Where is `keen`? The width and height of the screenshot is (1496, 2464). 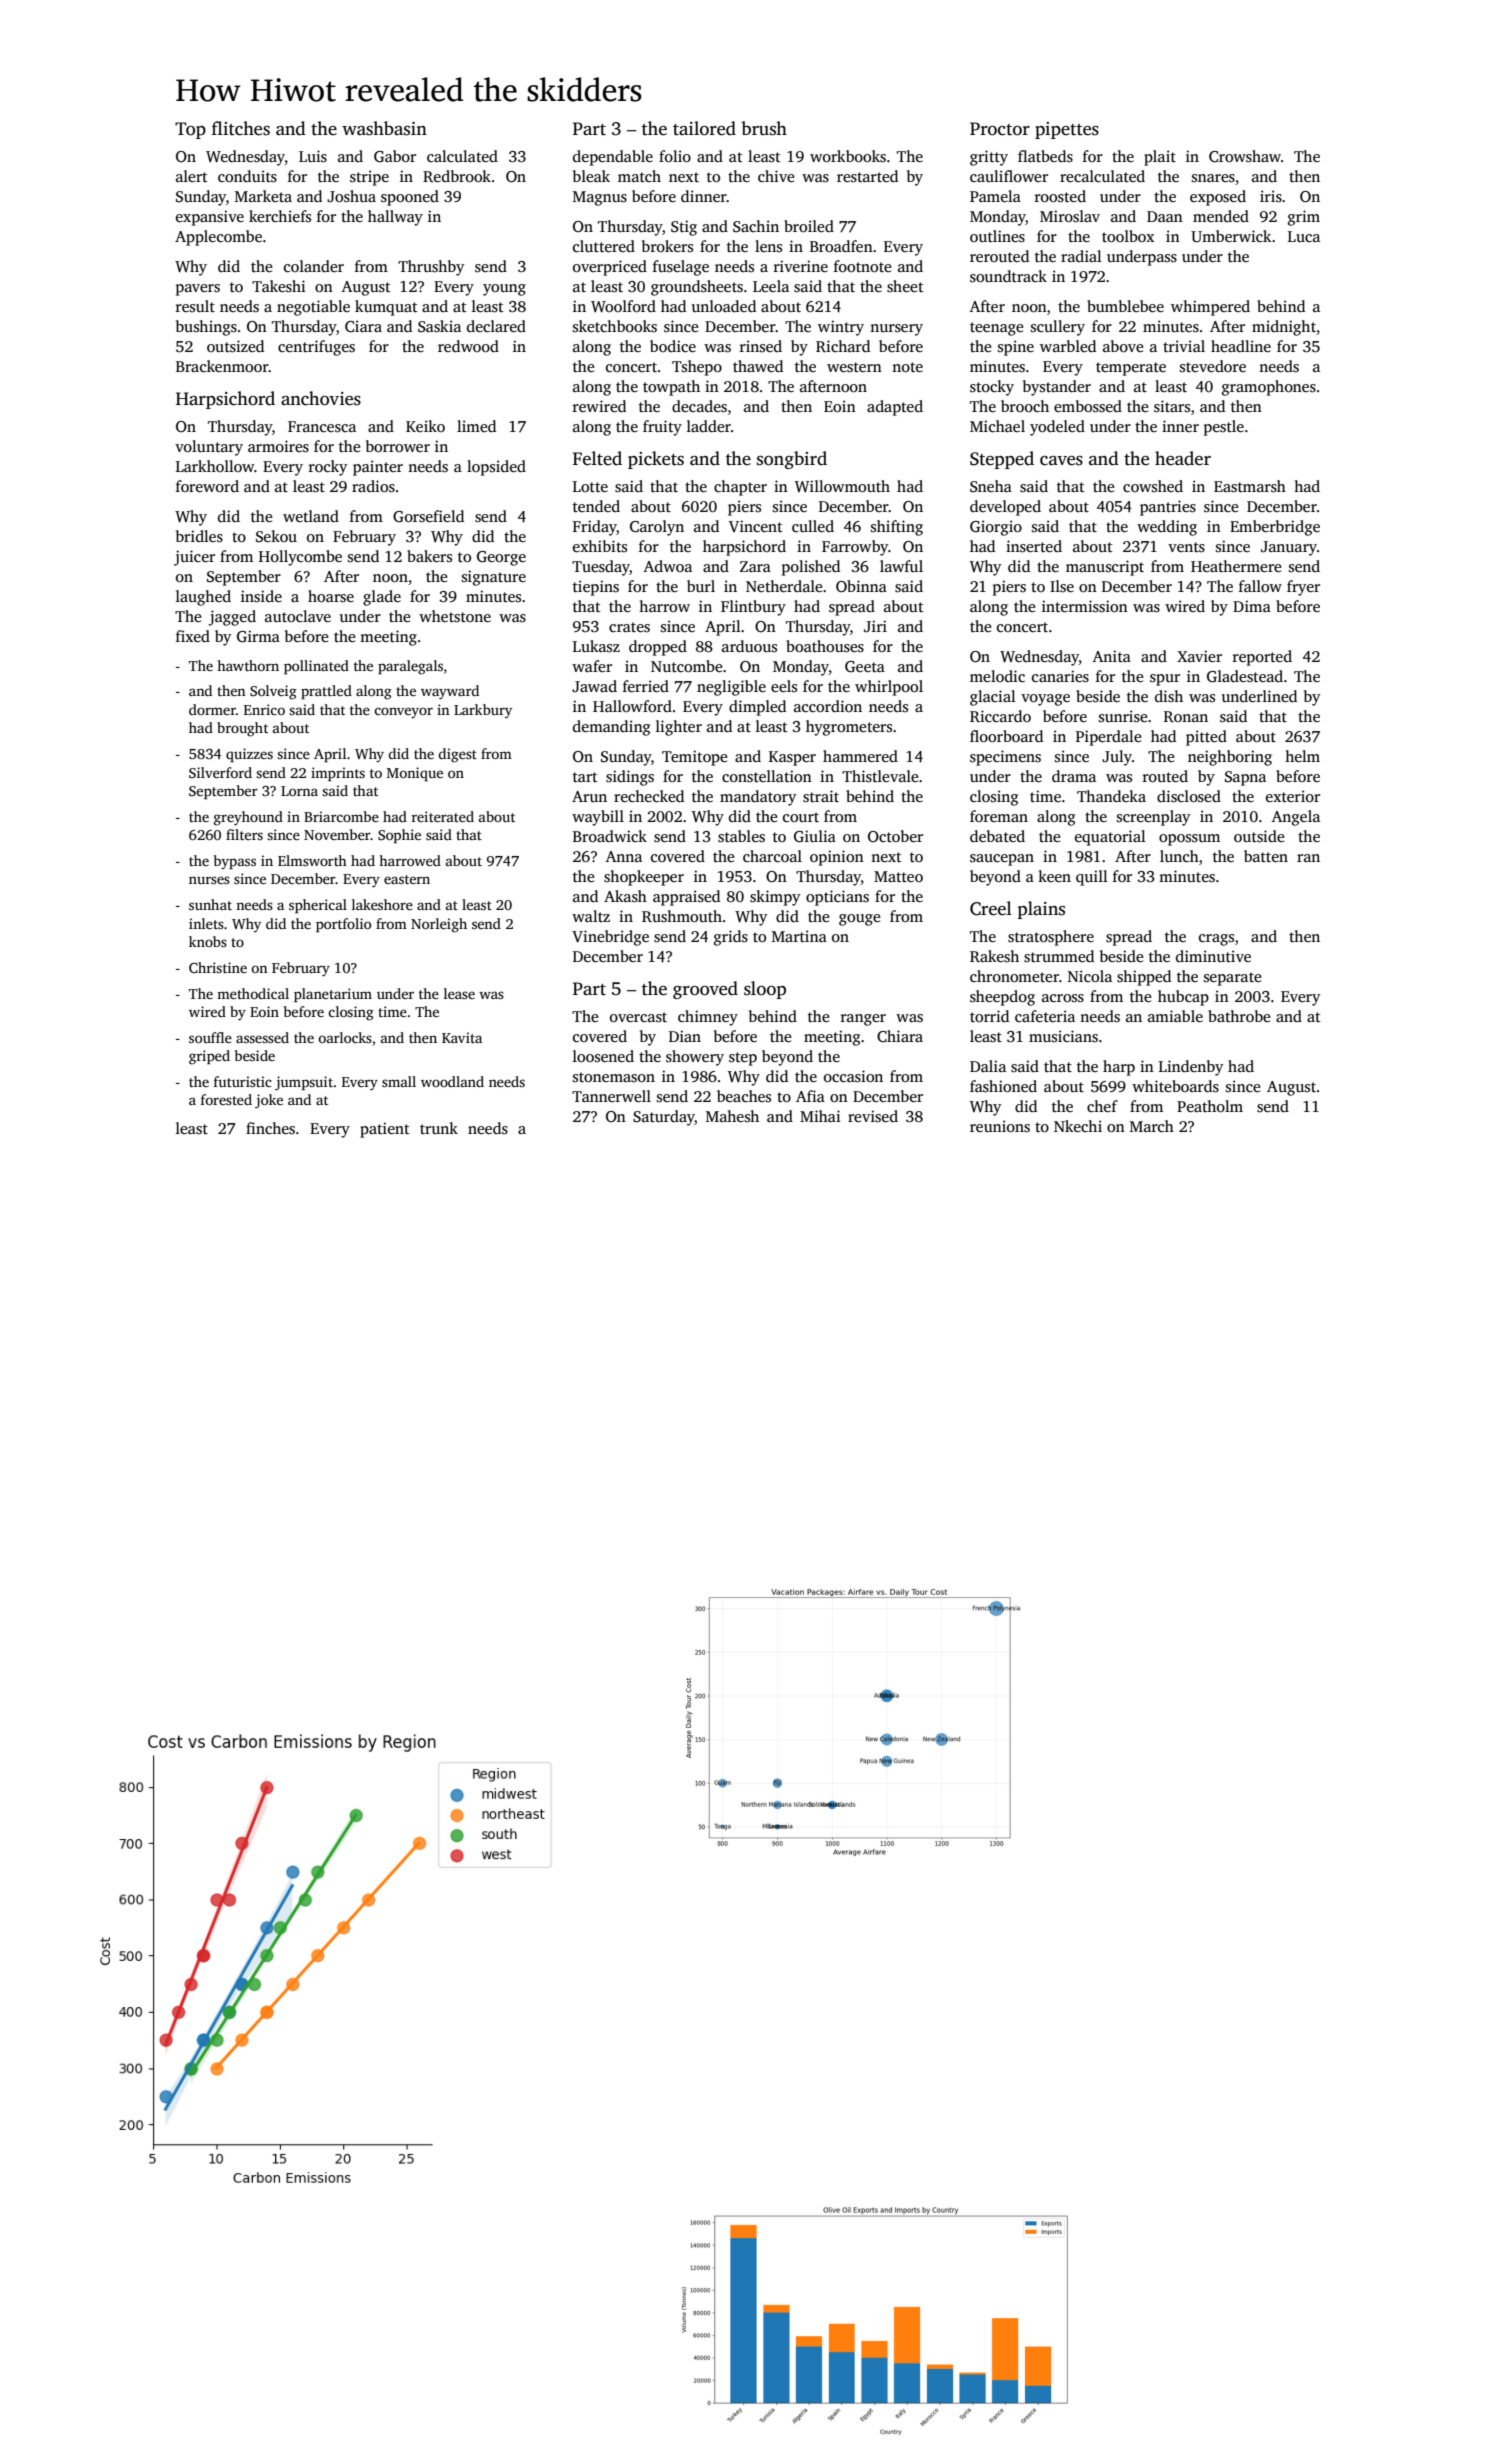 keen is located at coordinates (1054, 876).
